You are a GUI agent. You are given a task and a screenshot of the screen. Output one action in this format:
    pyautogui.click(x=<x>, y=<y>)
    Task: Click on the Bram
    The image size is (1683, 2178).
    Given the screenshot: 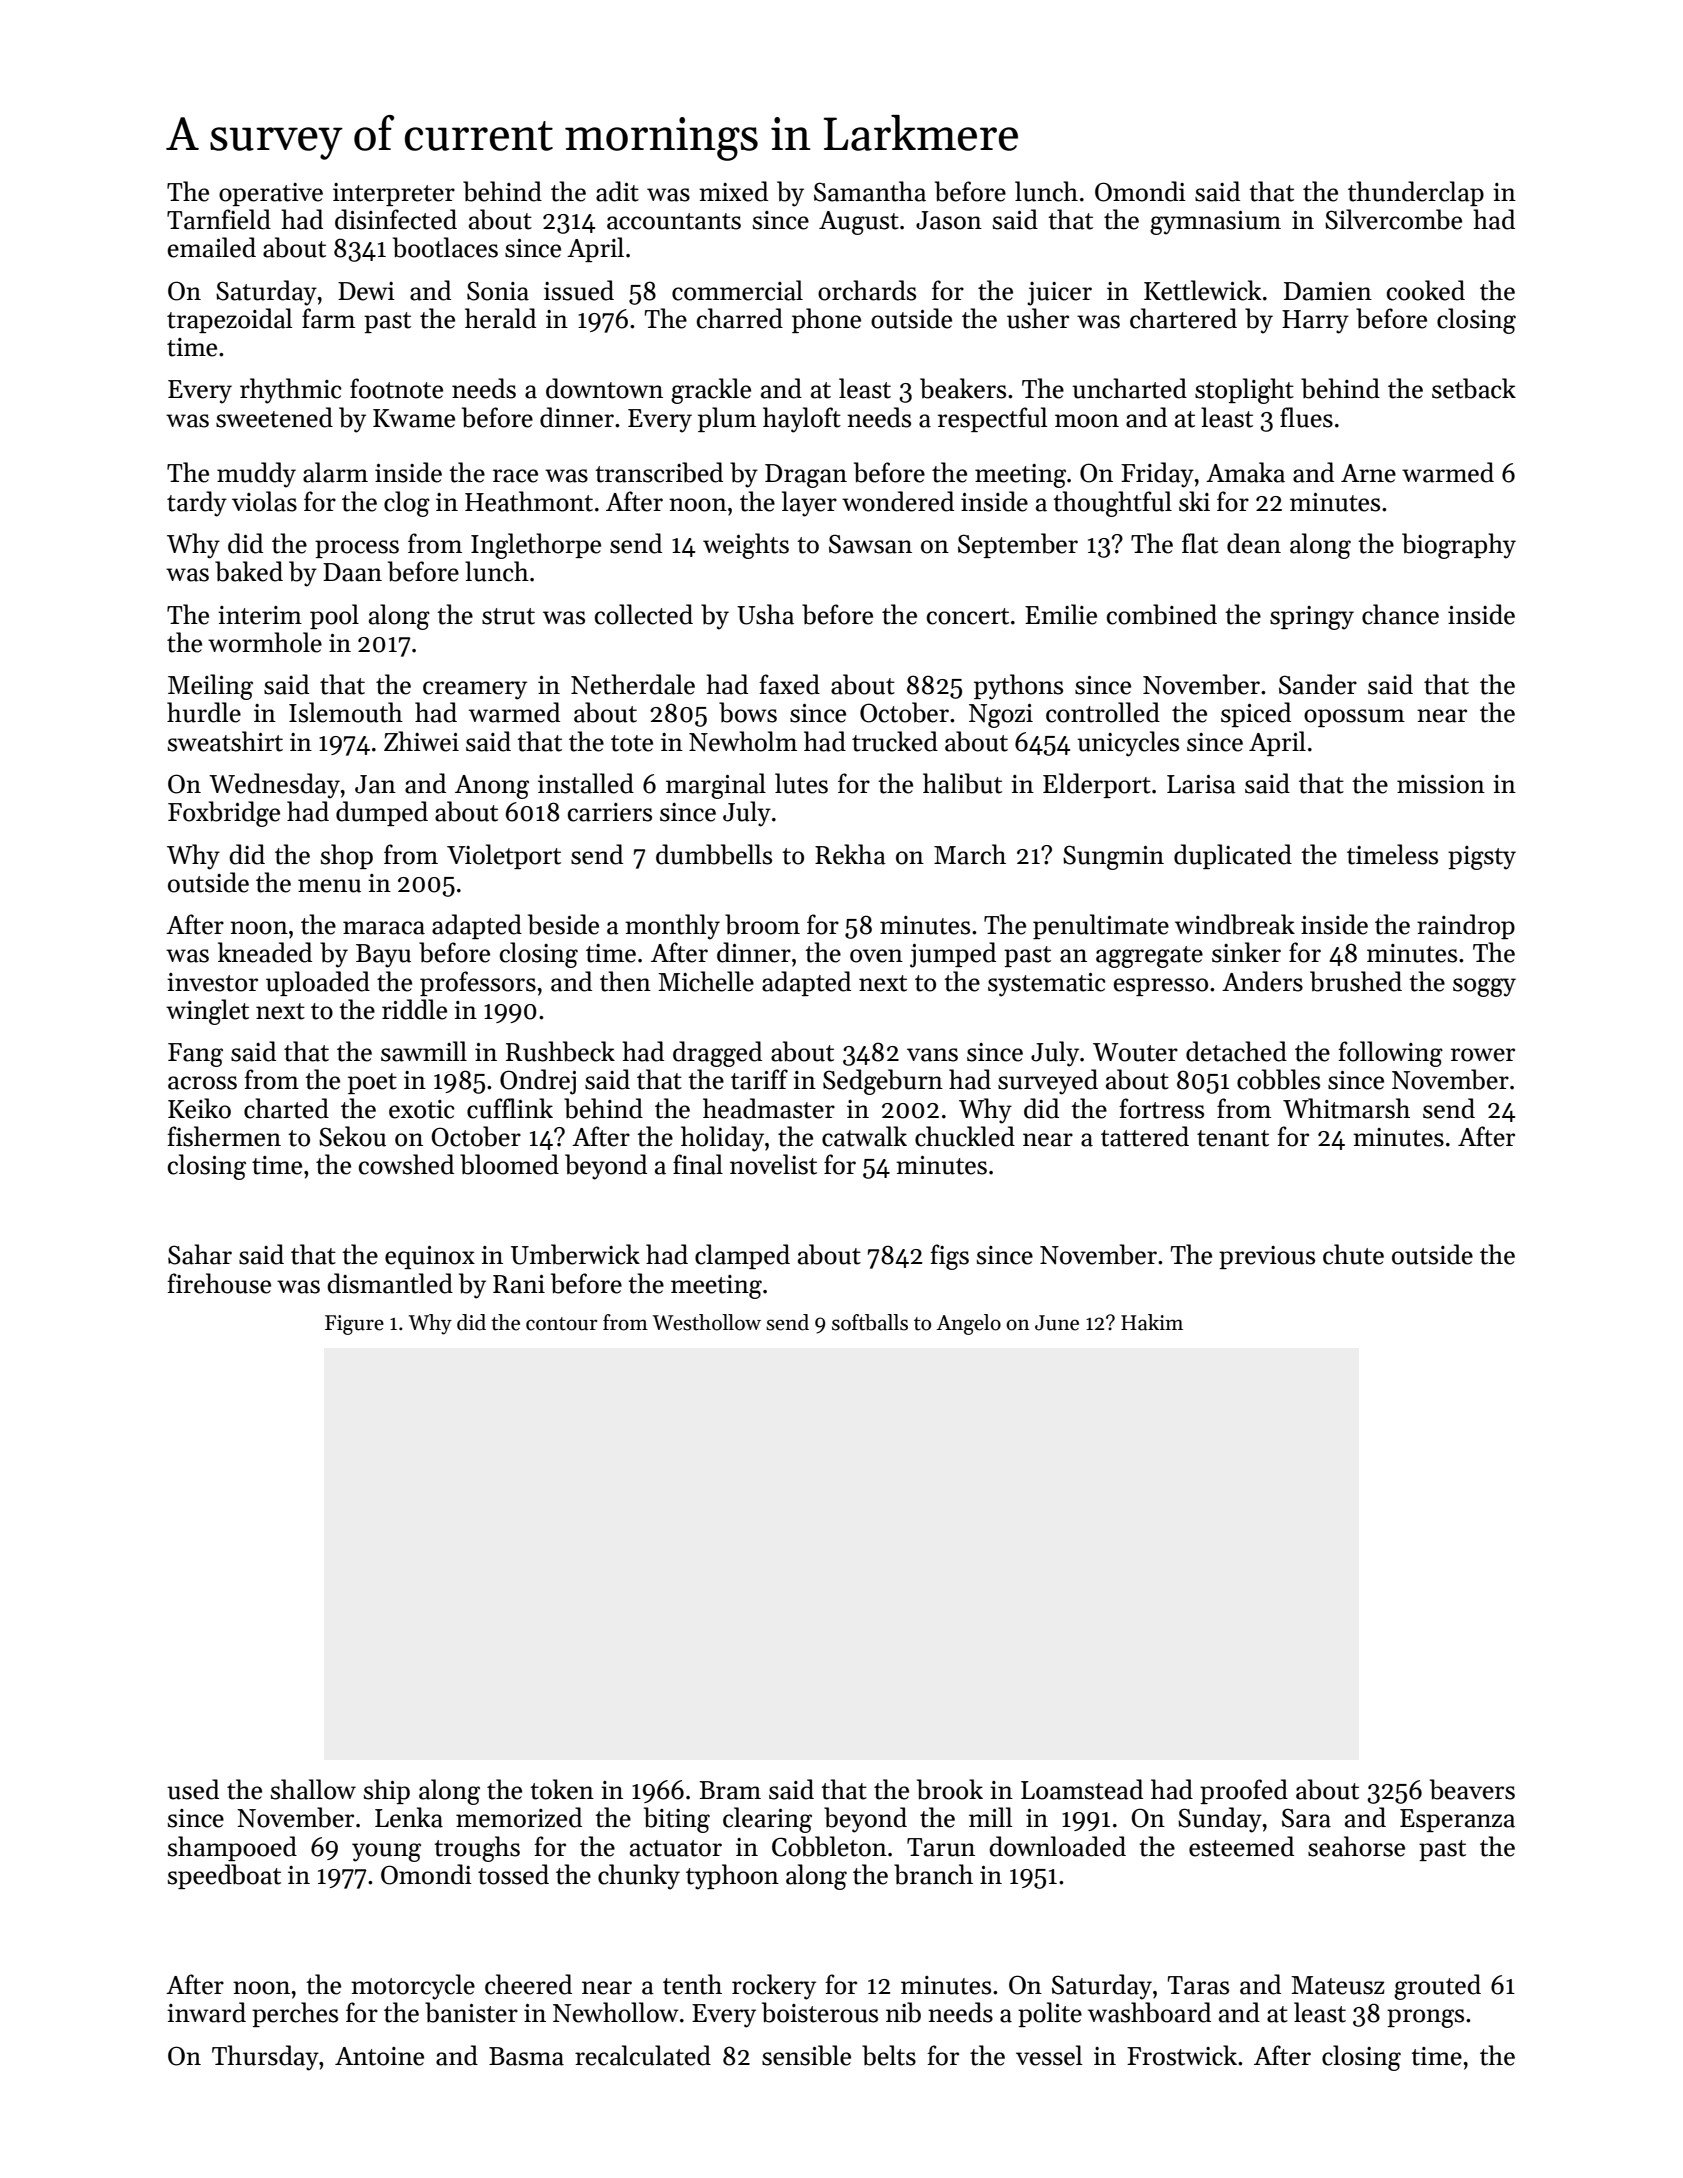 What is the action you would take?
    pyautogui.click(x=730, y=1790)
